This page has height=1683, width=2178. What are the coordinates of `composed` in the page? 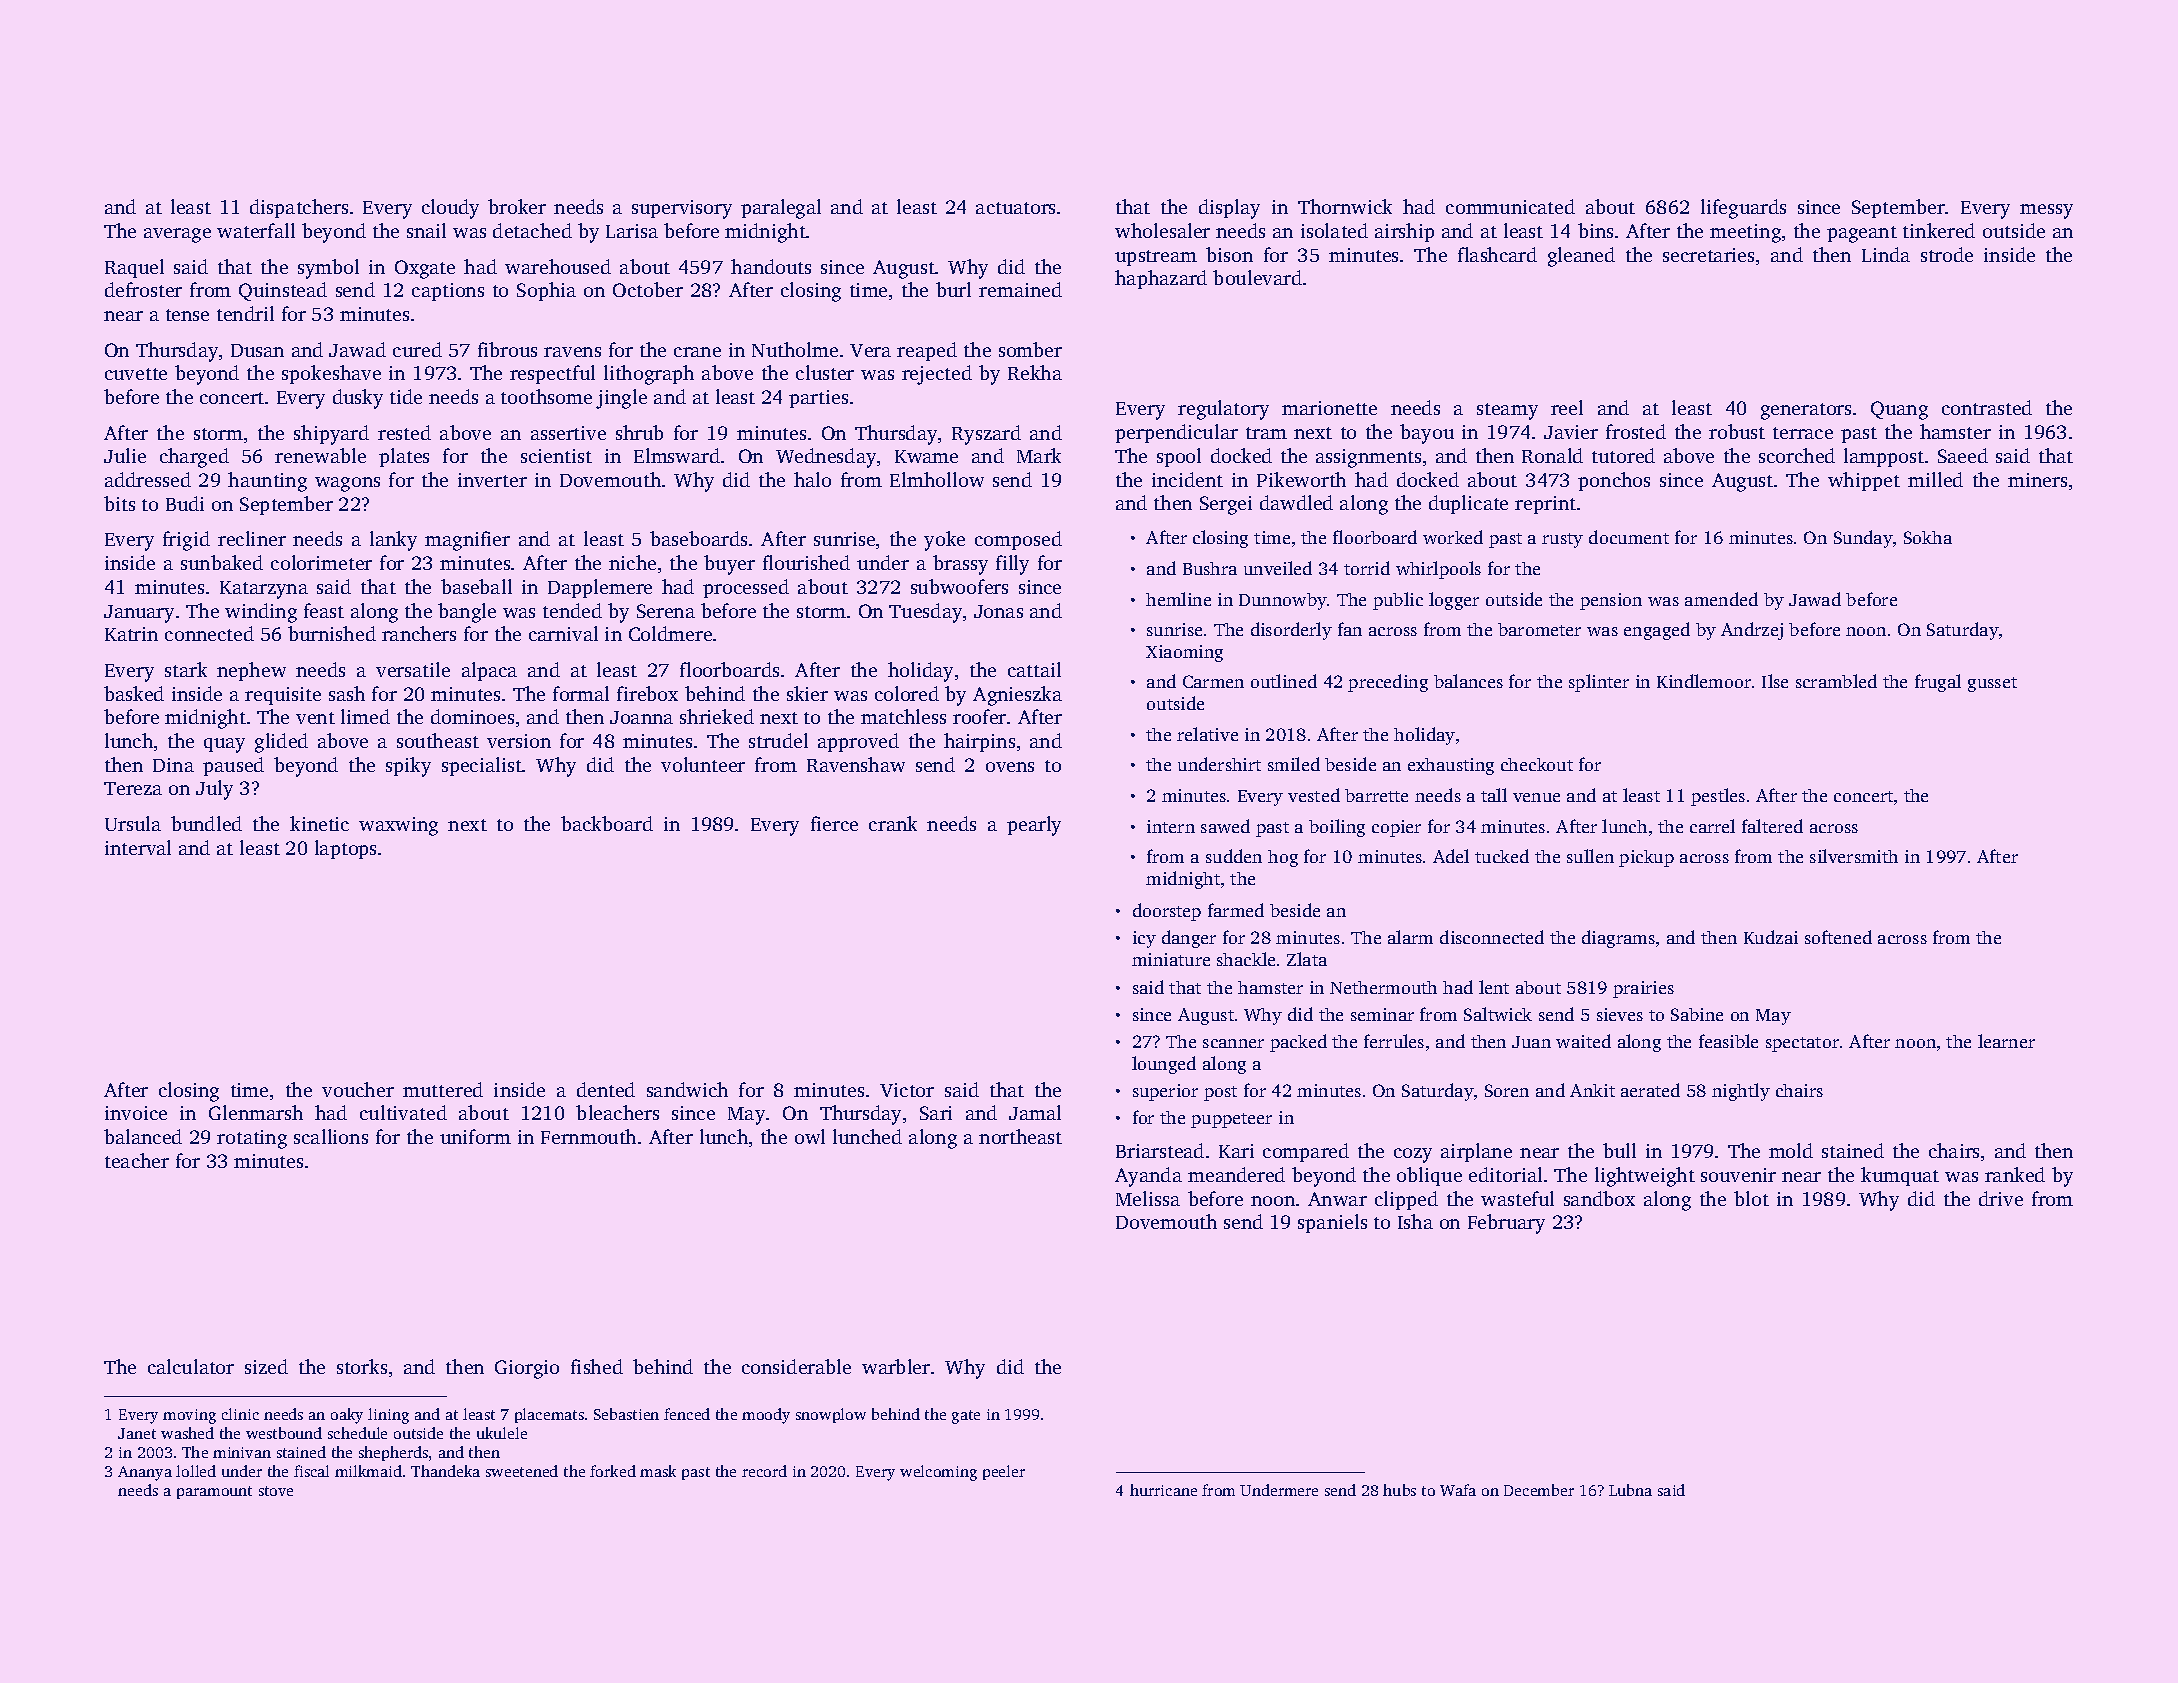 It's located at (1018, 540).
